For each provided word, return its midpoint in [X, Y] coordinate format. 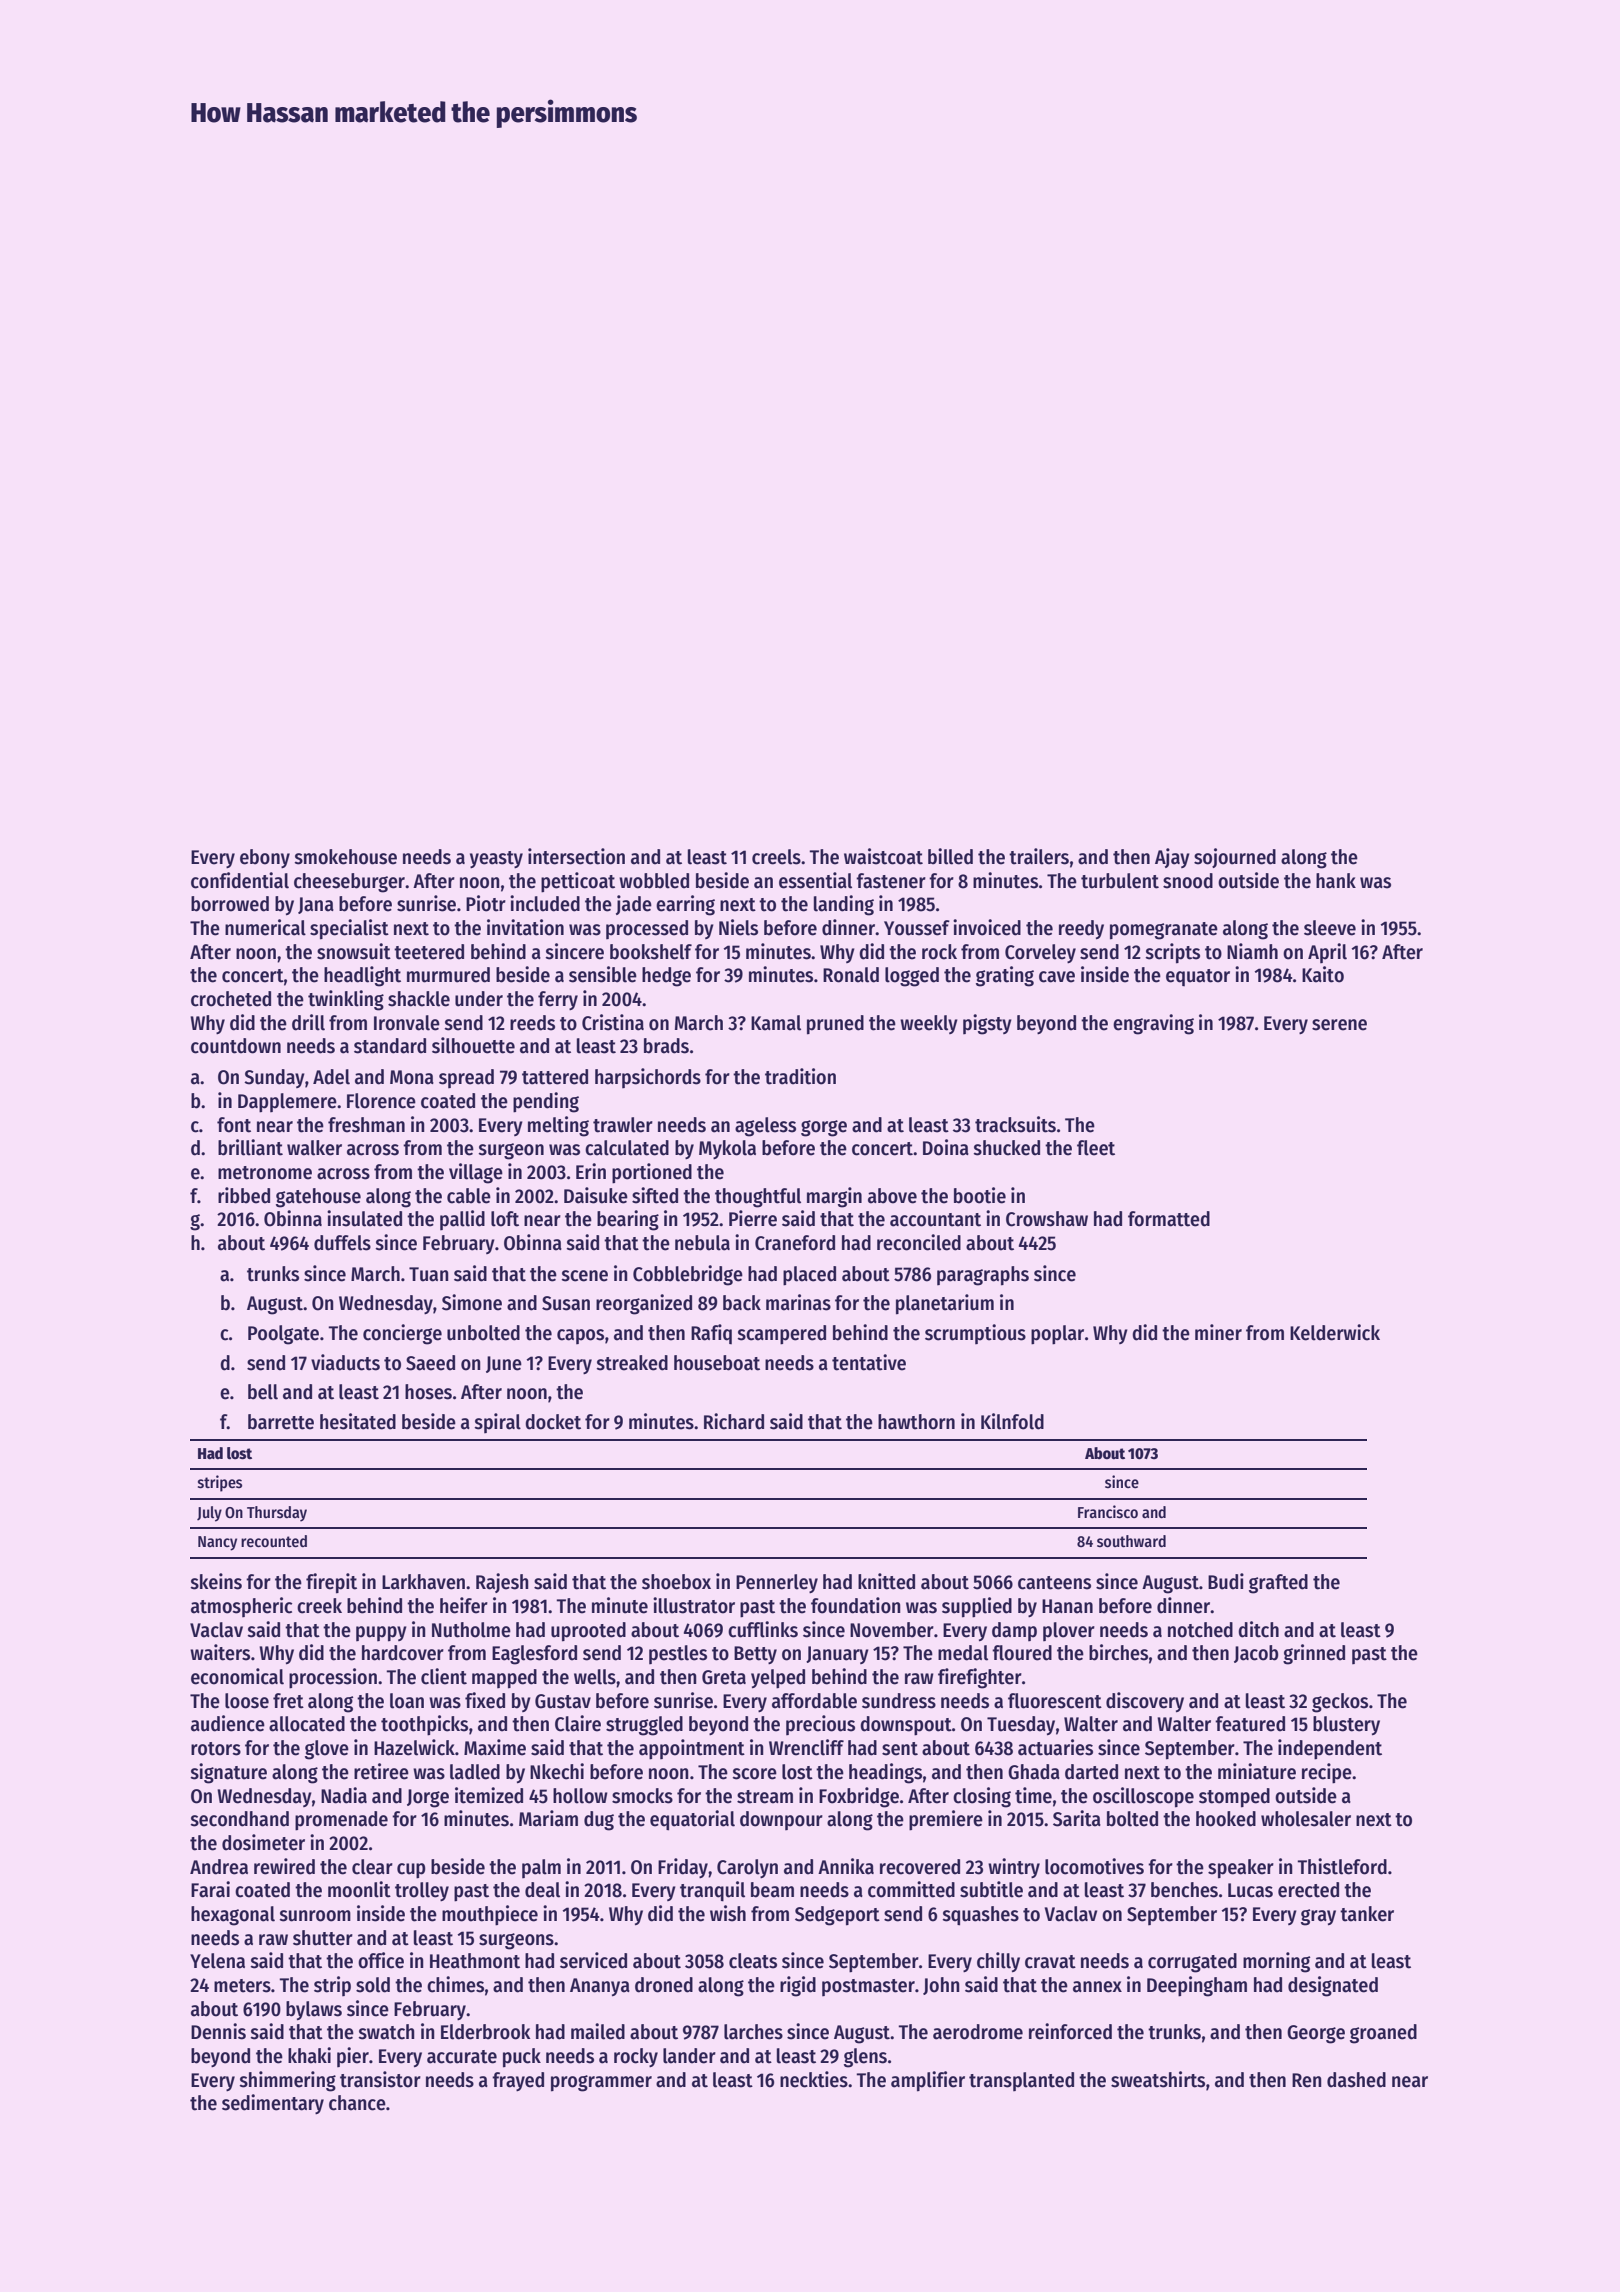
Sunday [274, 1078]
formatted [1169, 1219]
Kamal [776, 1023]
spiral [497, 1423]
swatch [386, 2032]
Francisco [1108, 1512]
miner [1218, 1332]
